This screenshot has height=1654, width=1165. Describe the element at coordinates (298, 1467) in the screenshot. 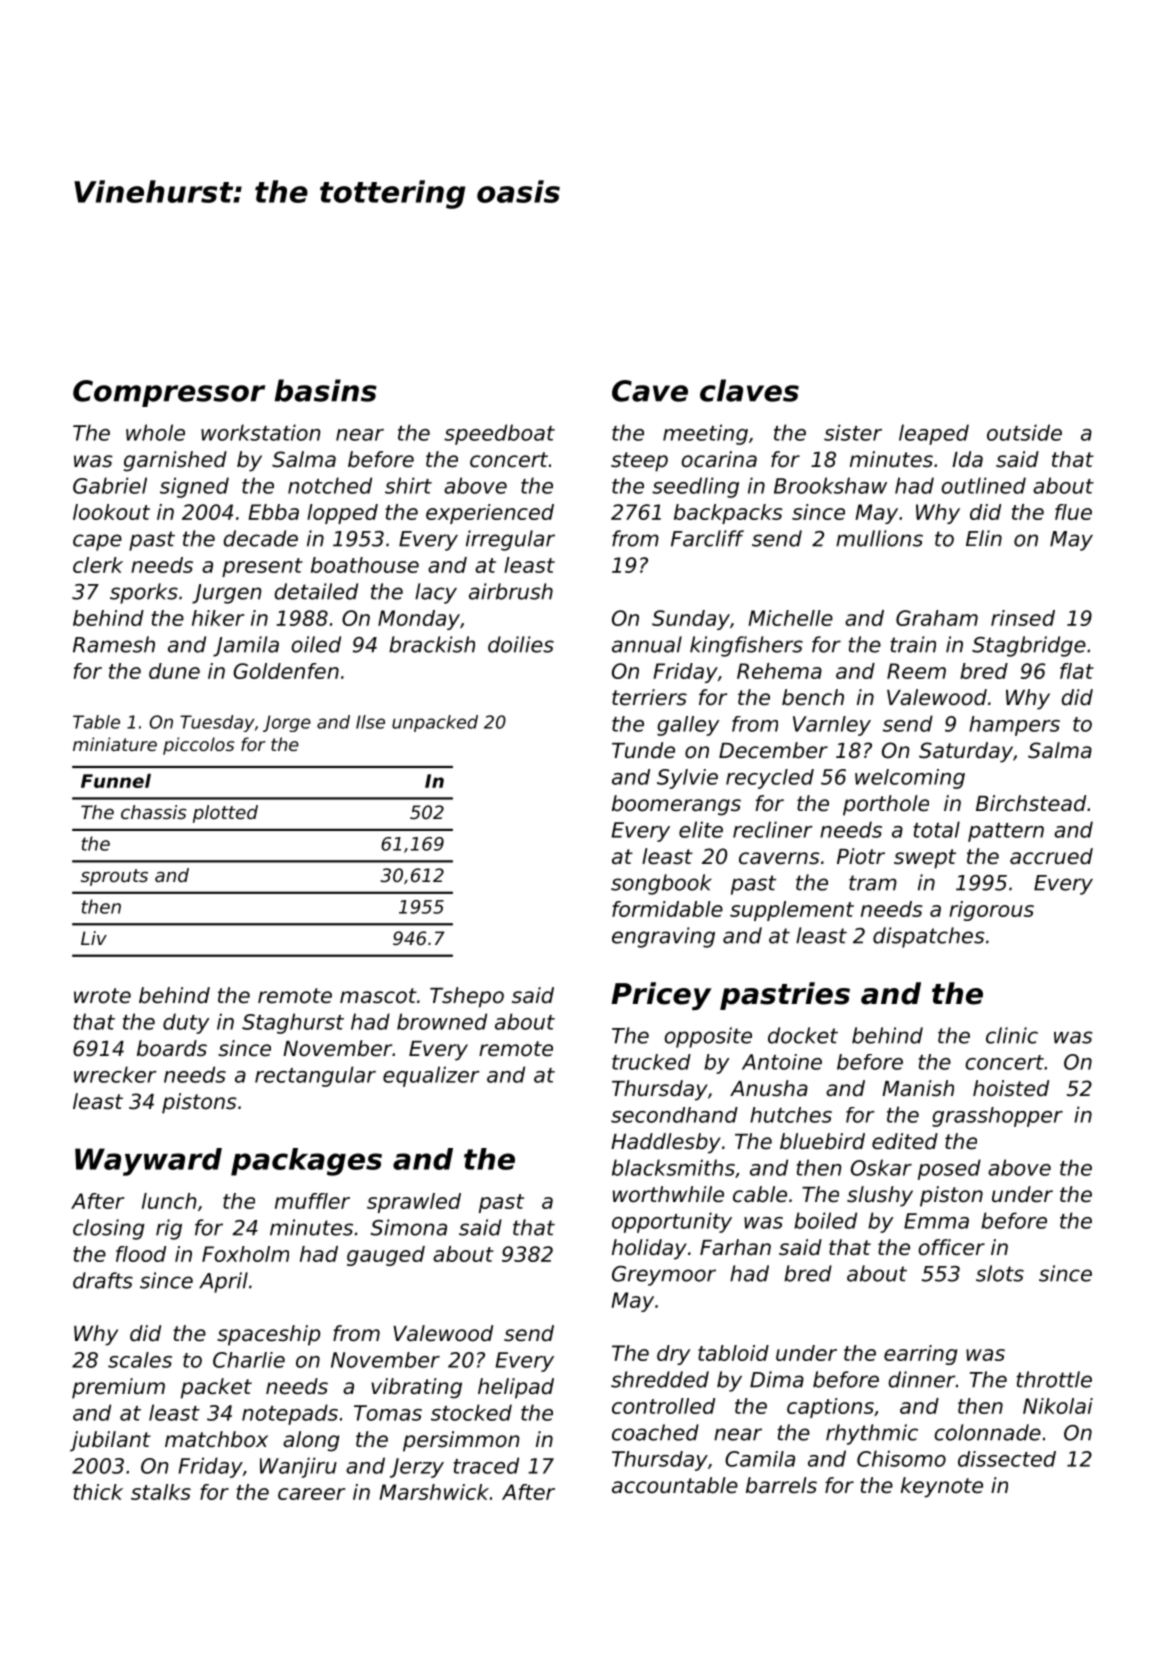

I see `Wanjiru` at that location.
